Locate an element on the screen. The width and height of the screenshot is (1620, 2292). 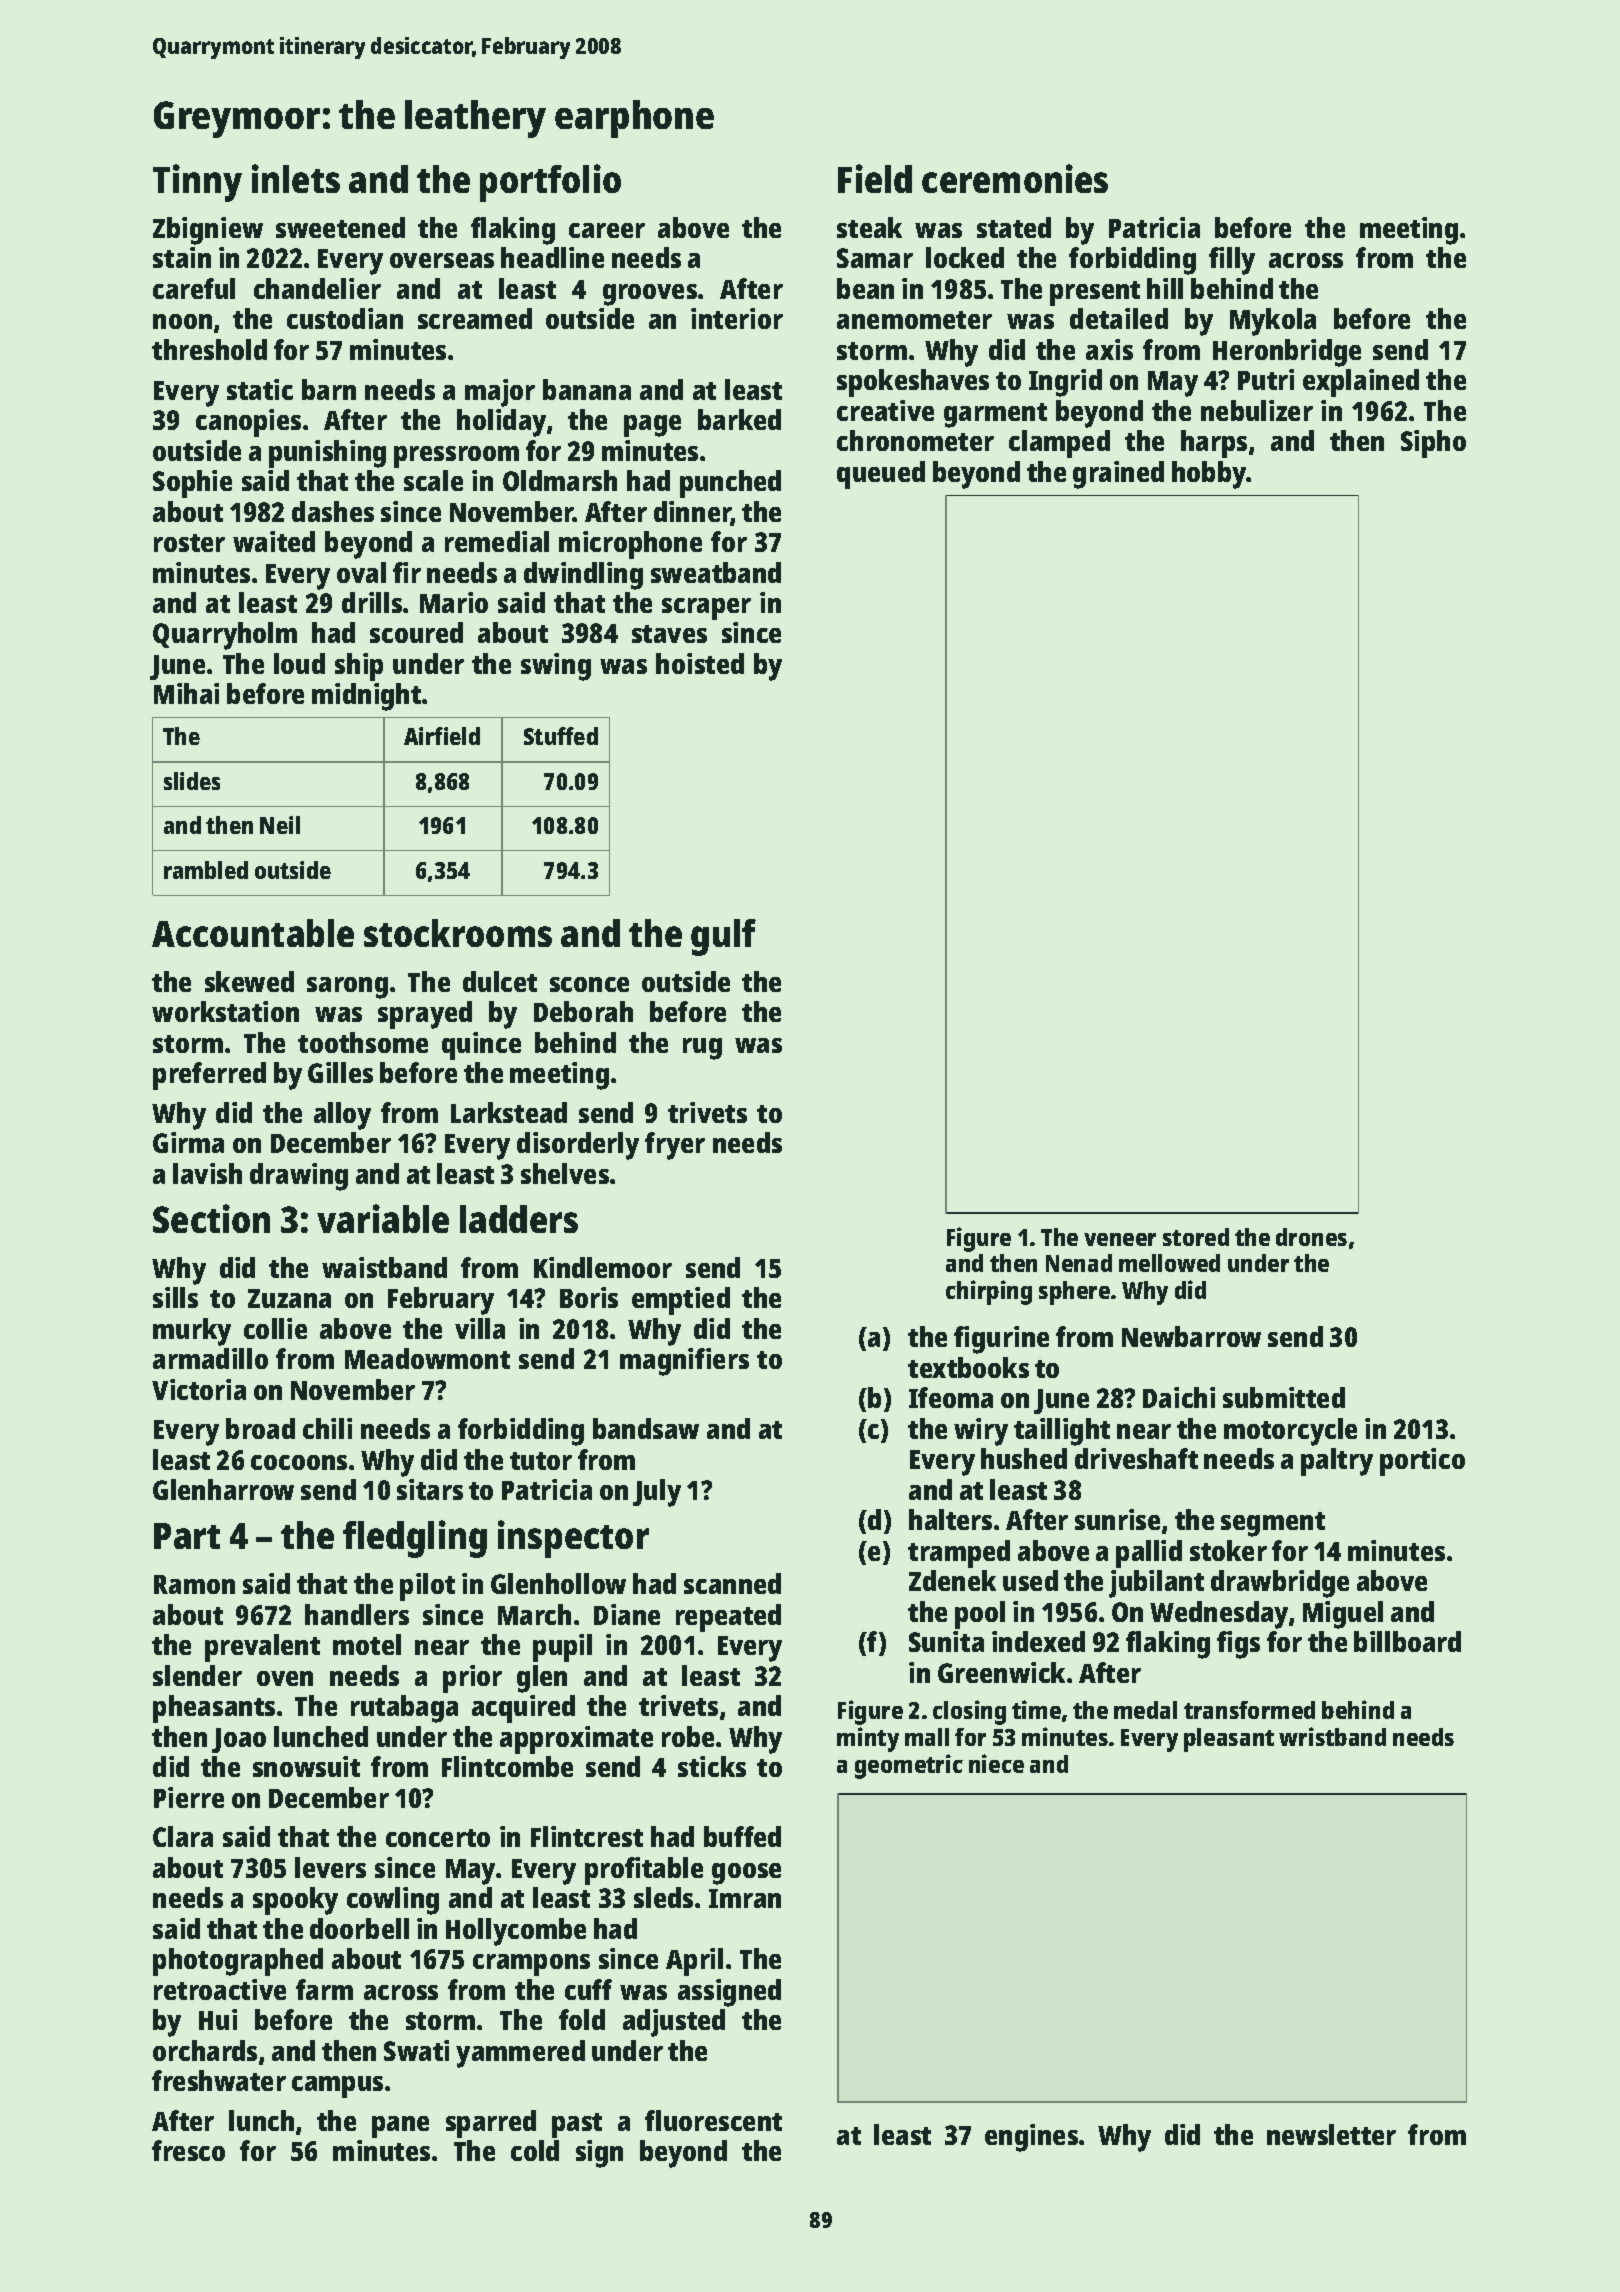
hobby is located at coordinates (1209, 475).
